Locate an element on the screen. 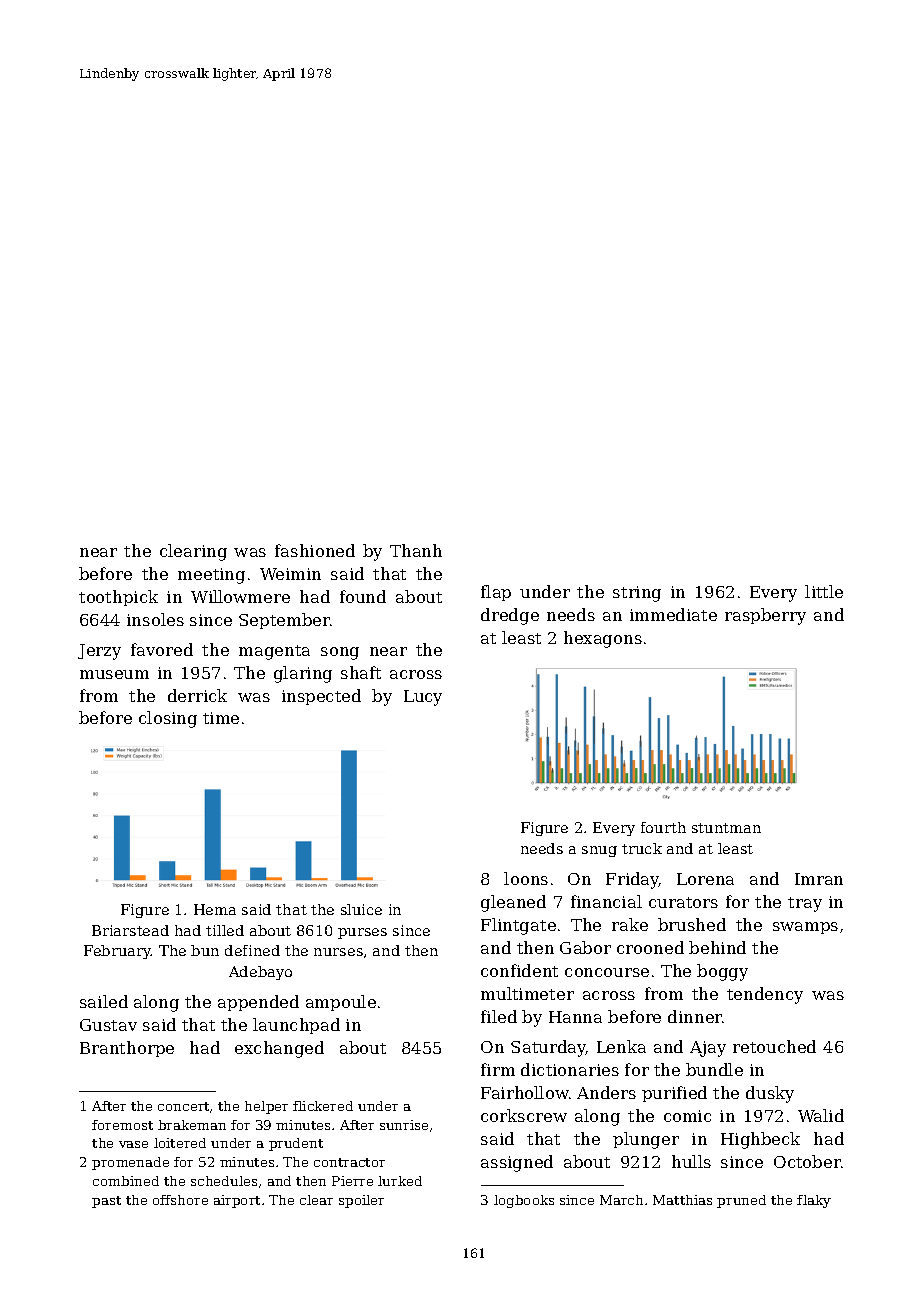 This screenshot has width=924, height=1311. Thanh is located at coordinates (416, 550).
